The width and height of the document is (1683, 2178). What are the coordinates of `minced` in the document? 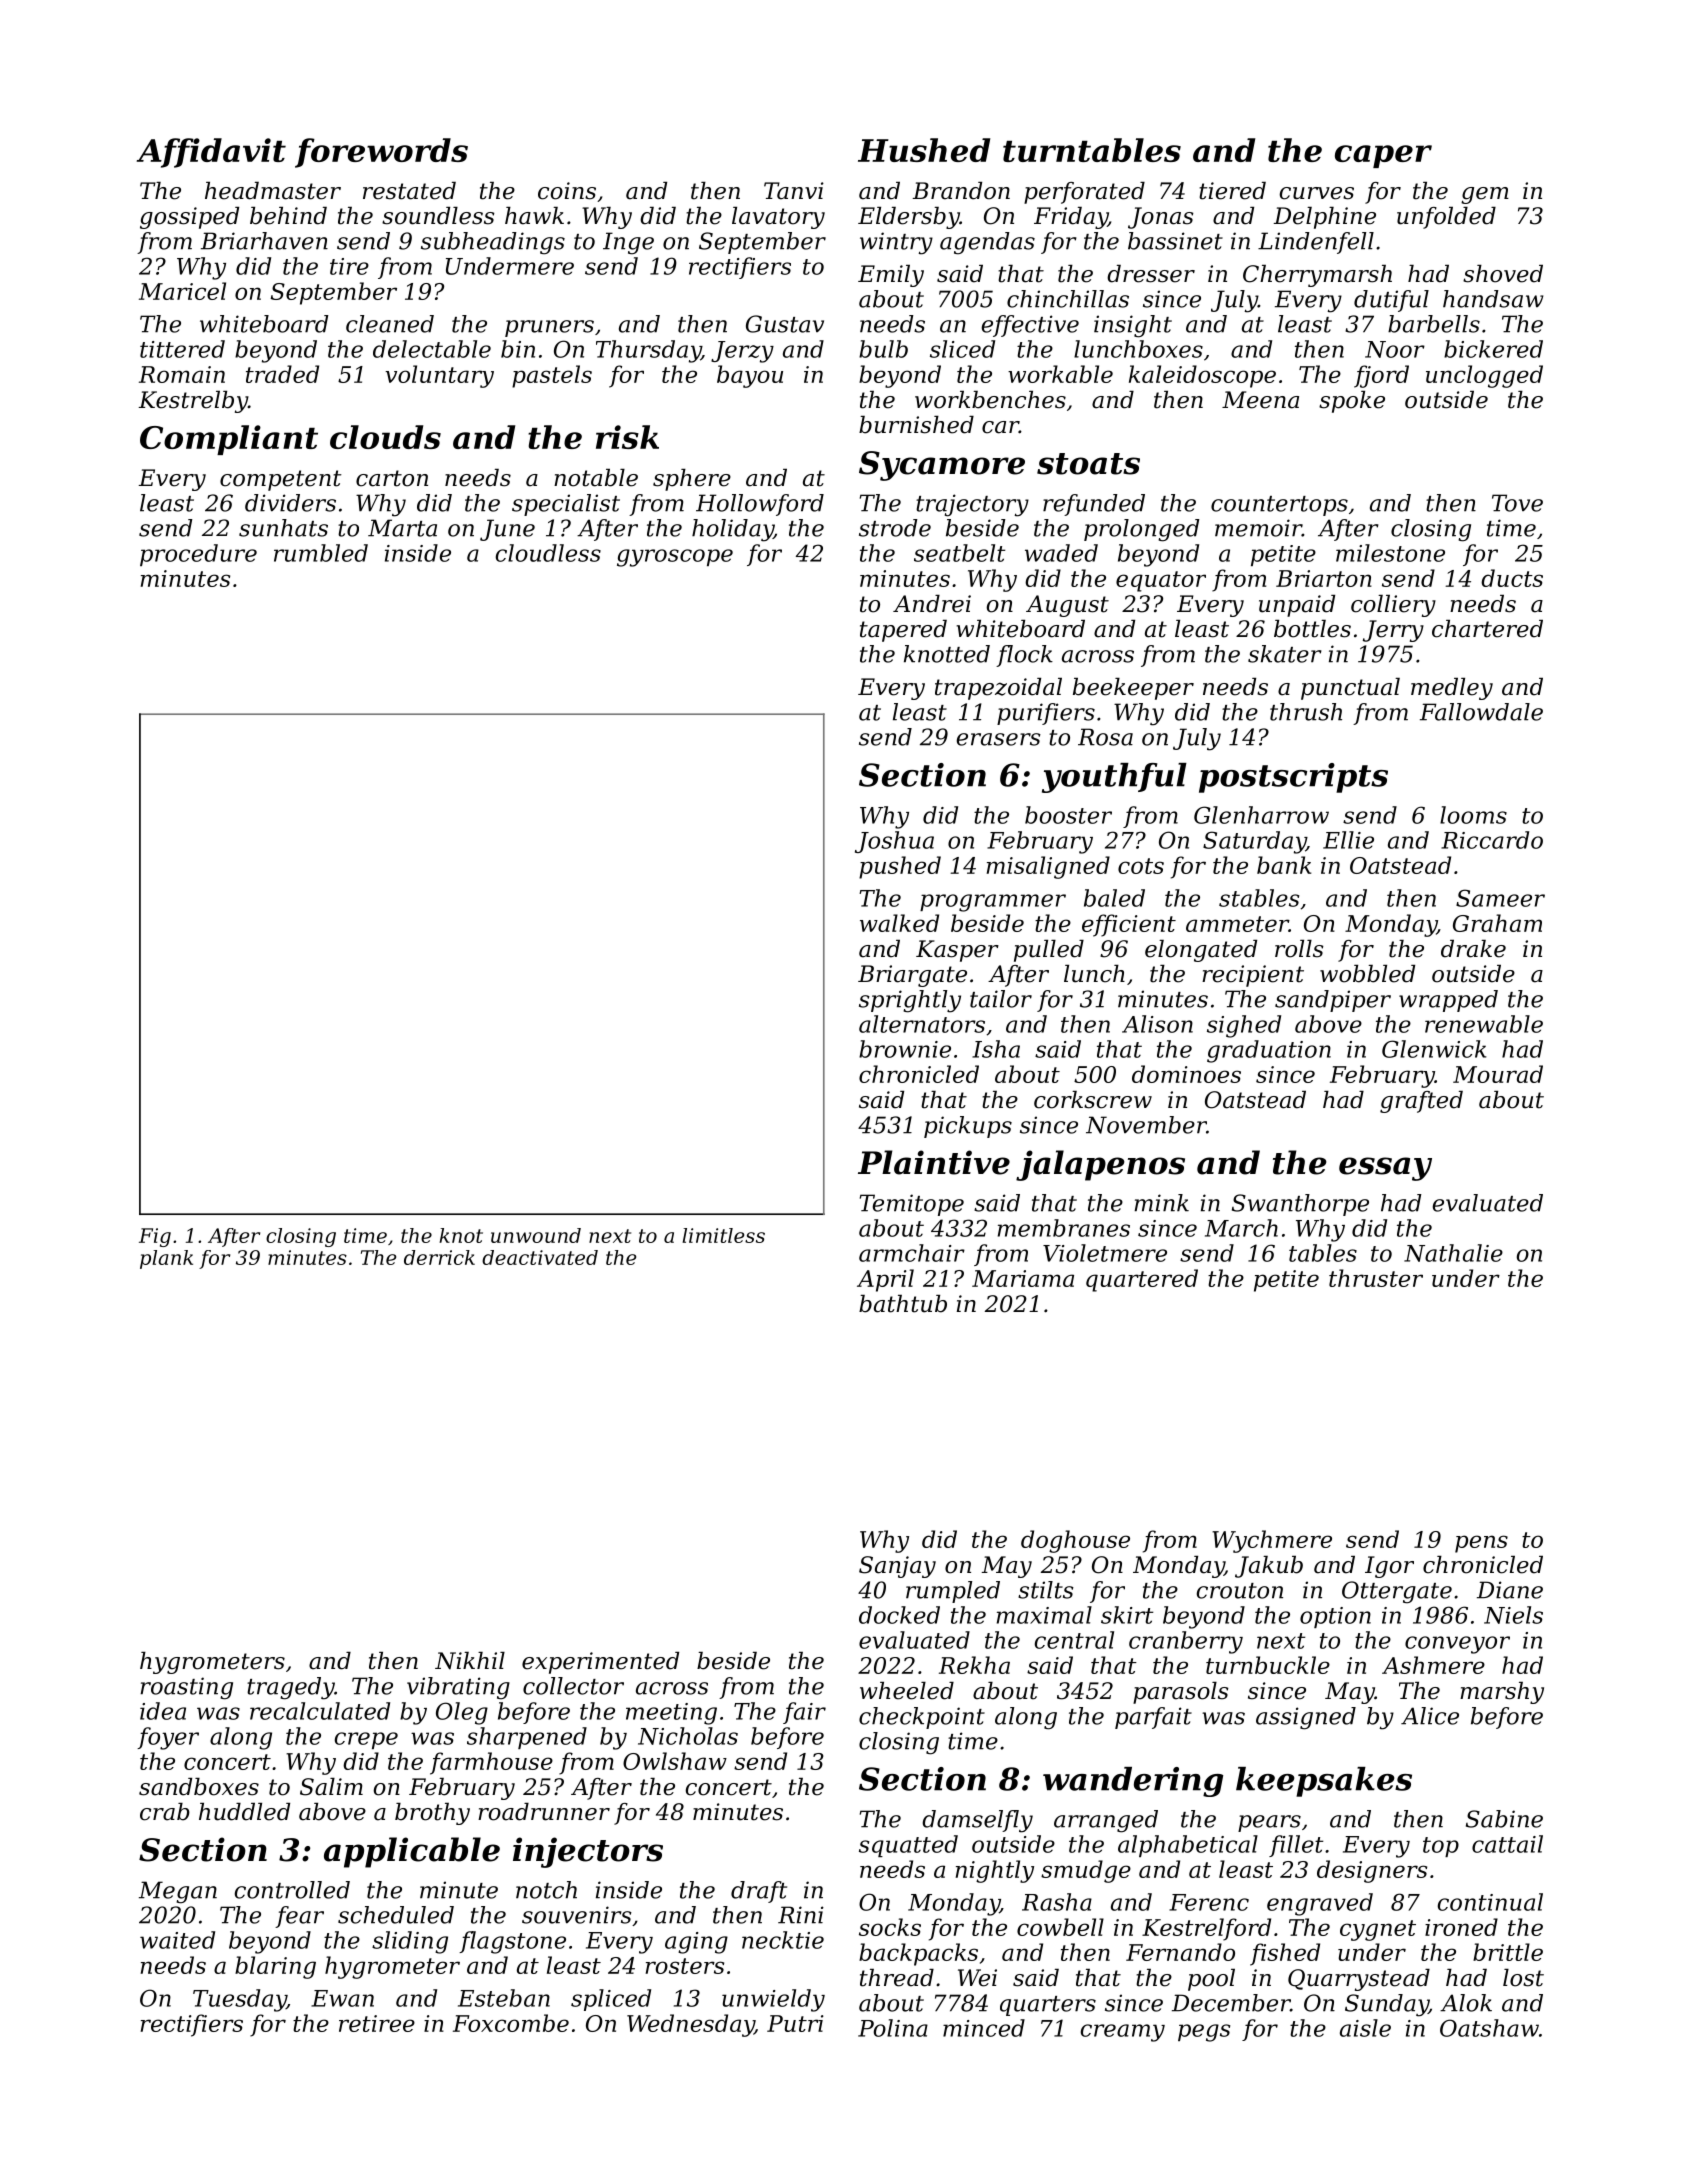 It's located at (984, 2028).
